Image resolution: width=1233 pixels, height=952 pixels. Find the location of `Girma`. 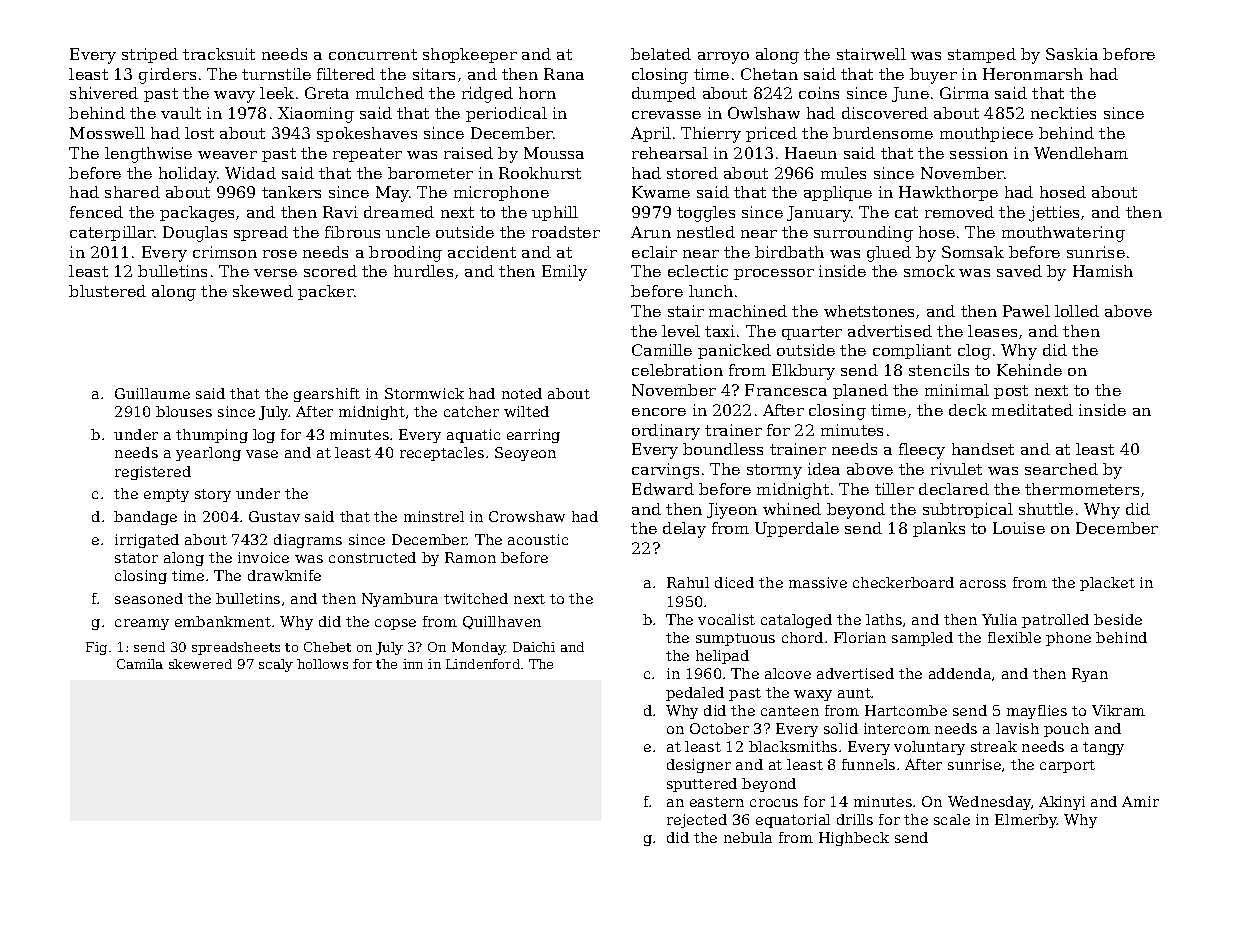

Girma is located at coordinates (964, 93).
